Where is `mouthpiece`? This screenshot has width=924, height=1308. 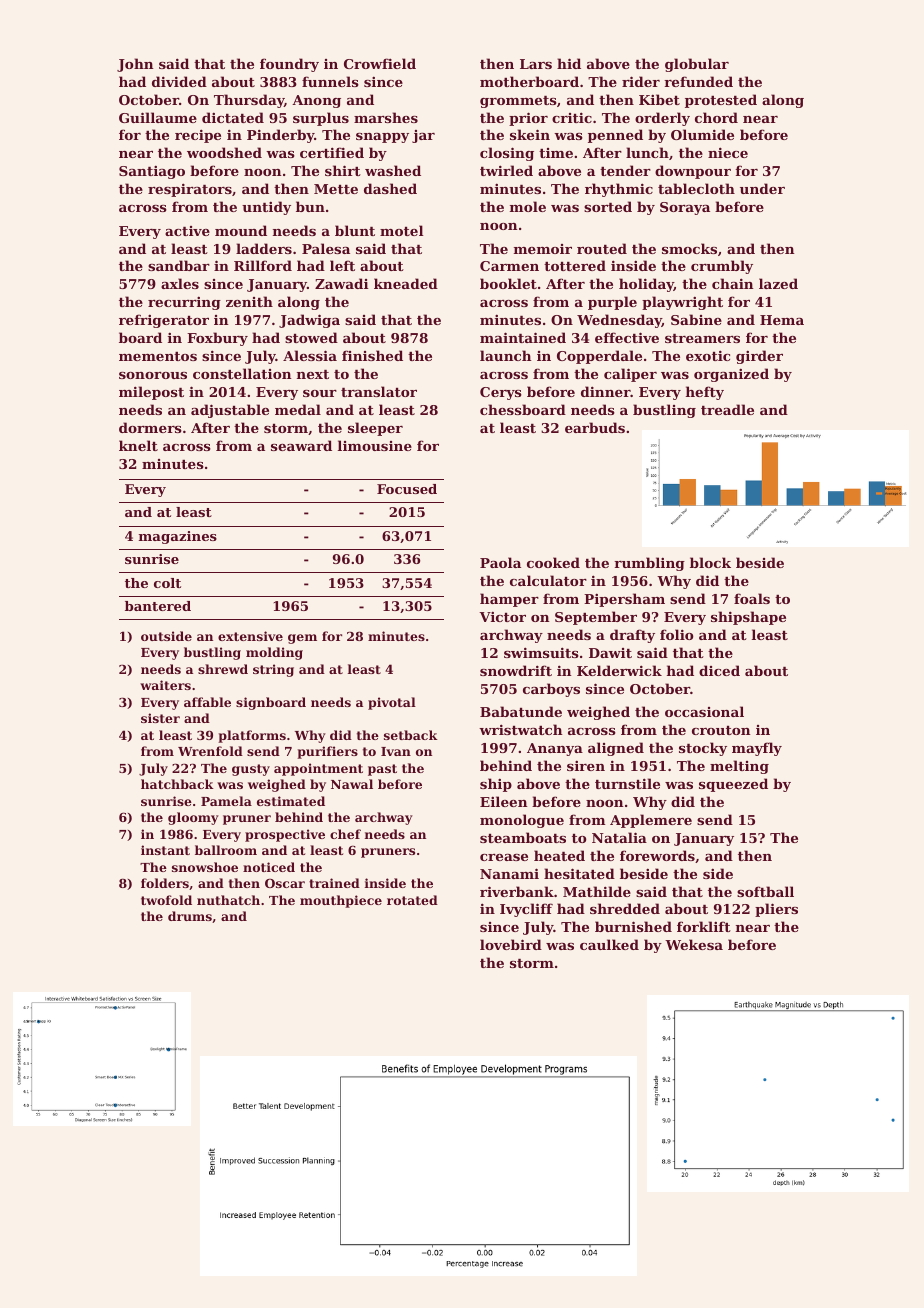
mouthpiece is located at coordinates (341, 901).
